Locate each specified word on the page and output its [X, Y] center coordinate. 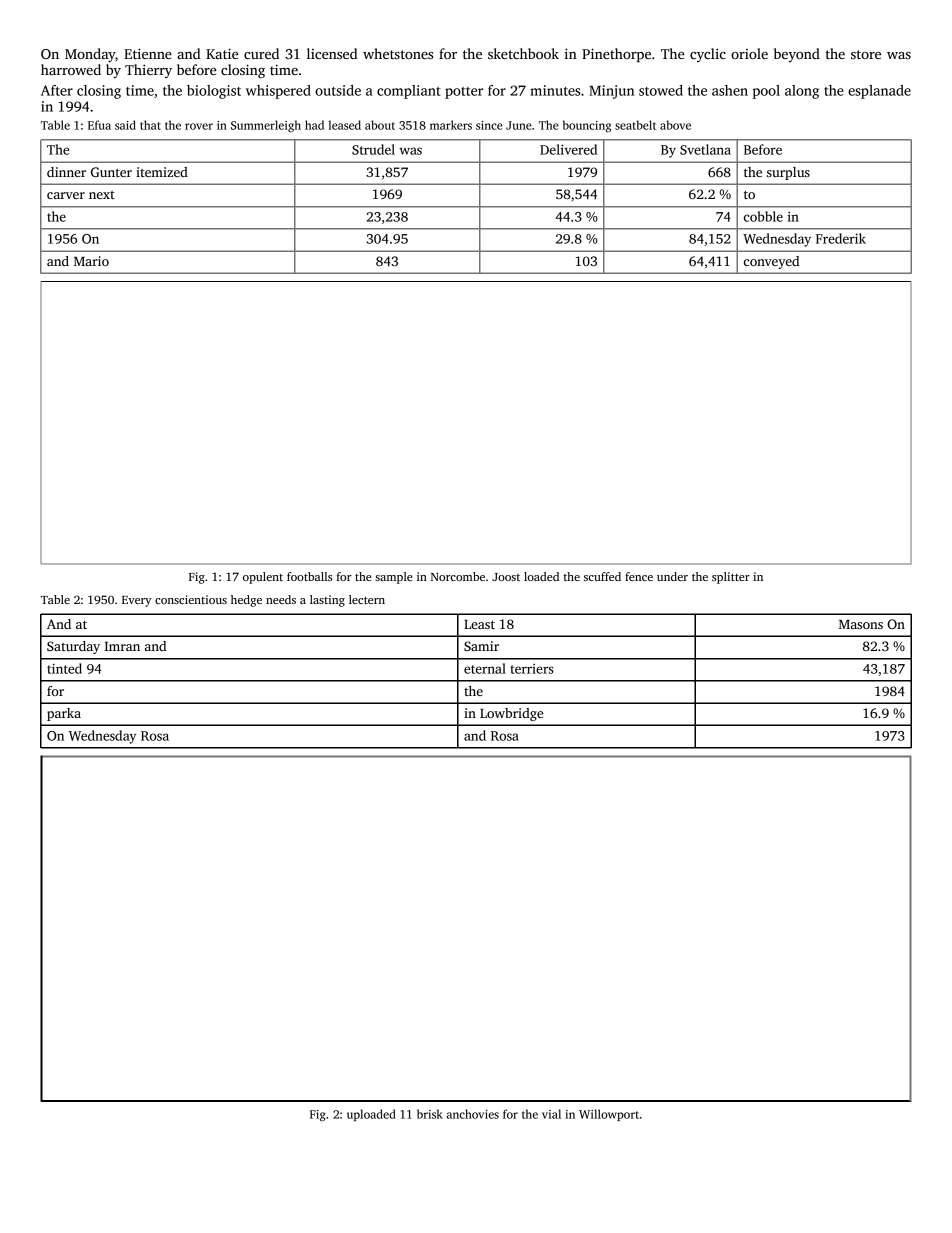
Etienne [148, 53]
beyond [797, 55]
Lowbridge [511, 714]
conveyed [771, 262]
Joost [506, 577]
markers [451, 125]
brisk [430, 1114]
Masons [861, 624]
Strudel [373, 149]
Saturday [73, 647]
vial [551, 1114]
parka [64, 714]
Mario [91, 261]
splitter [731, 578]
